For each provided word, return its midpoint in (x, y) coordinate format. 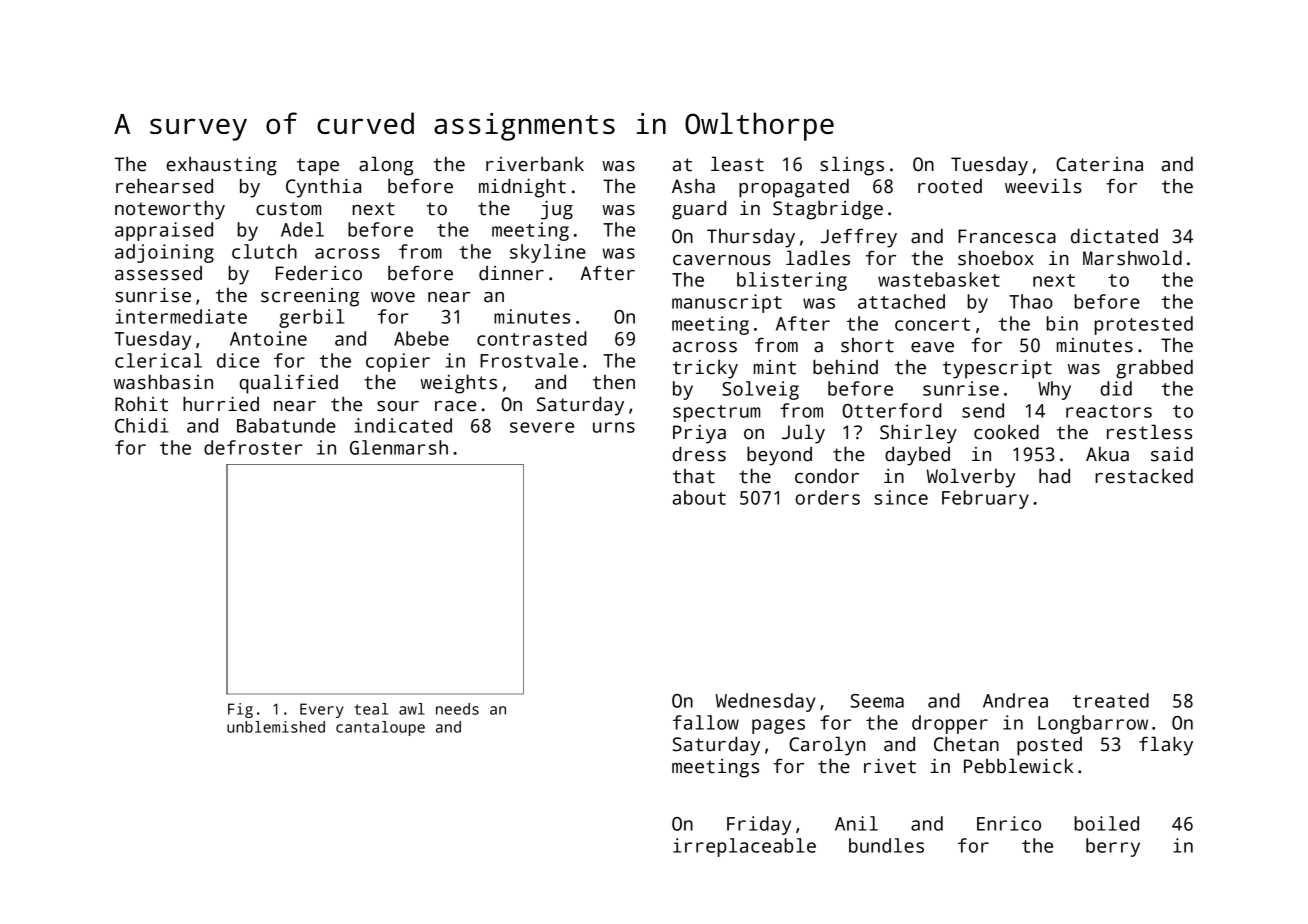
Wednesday (766, 702)
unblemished (276, 727)
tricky (705, 369)
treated (1111, 700)
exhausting (221, 166)
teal (371, 709)
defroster (253, 447)
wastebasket (939, 279)
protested (1143, 325)
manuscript (727, 303)
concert (932, 324)
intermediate (181, 316)
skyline (548, 253)
